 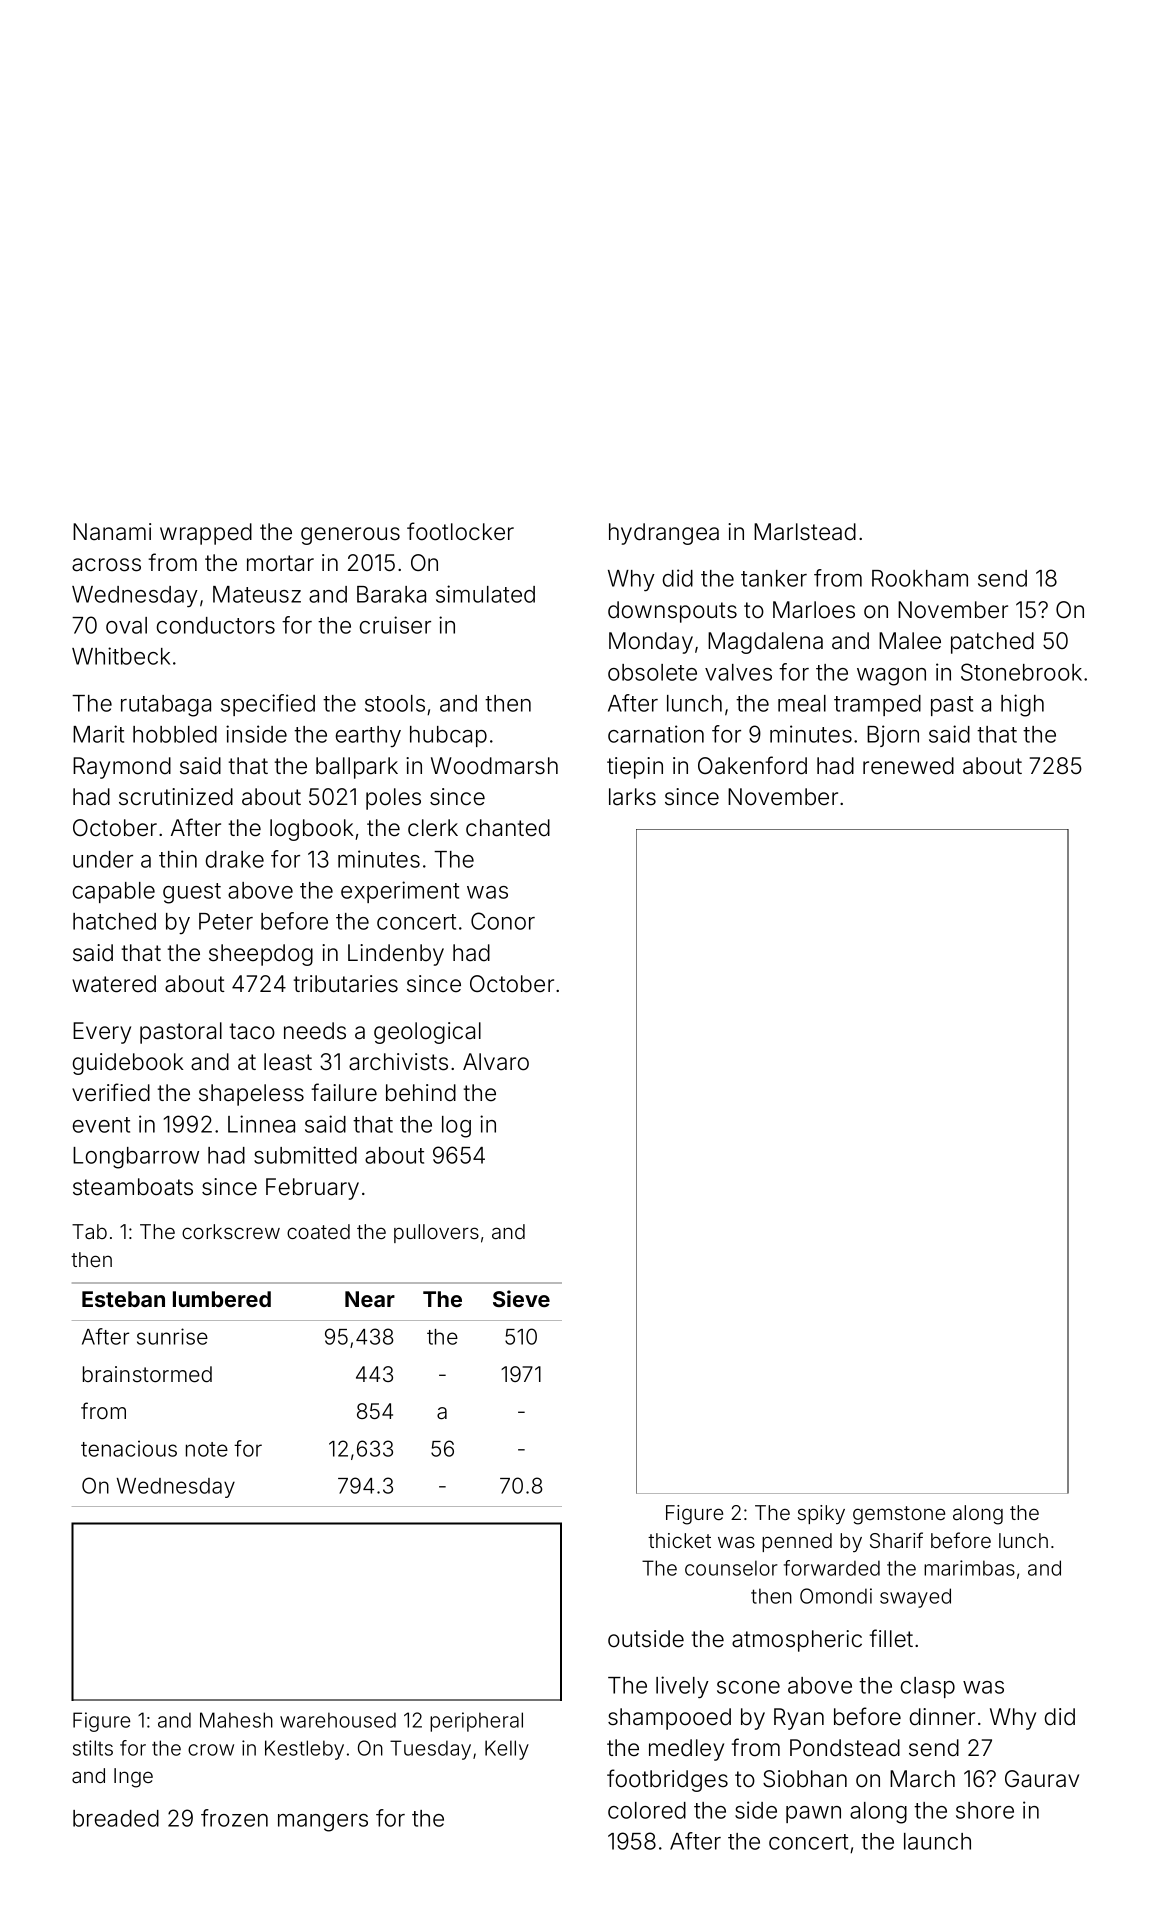 I want to click on hydrangea, so click(x=664, y=534).
